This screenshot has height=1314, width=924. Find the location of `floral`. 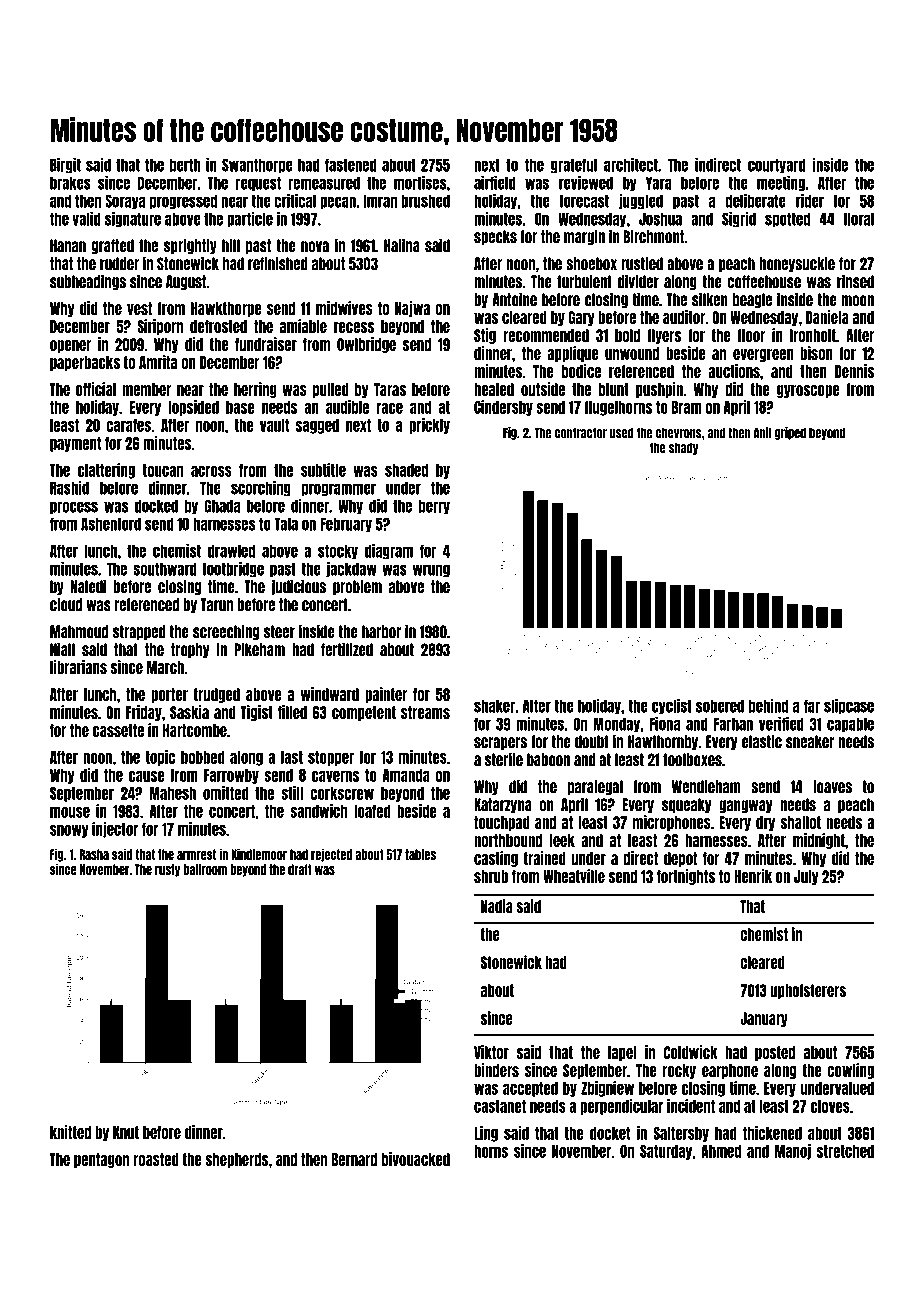

floral is located at coordinates (858, 219).
